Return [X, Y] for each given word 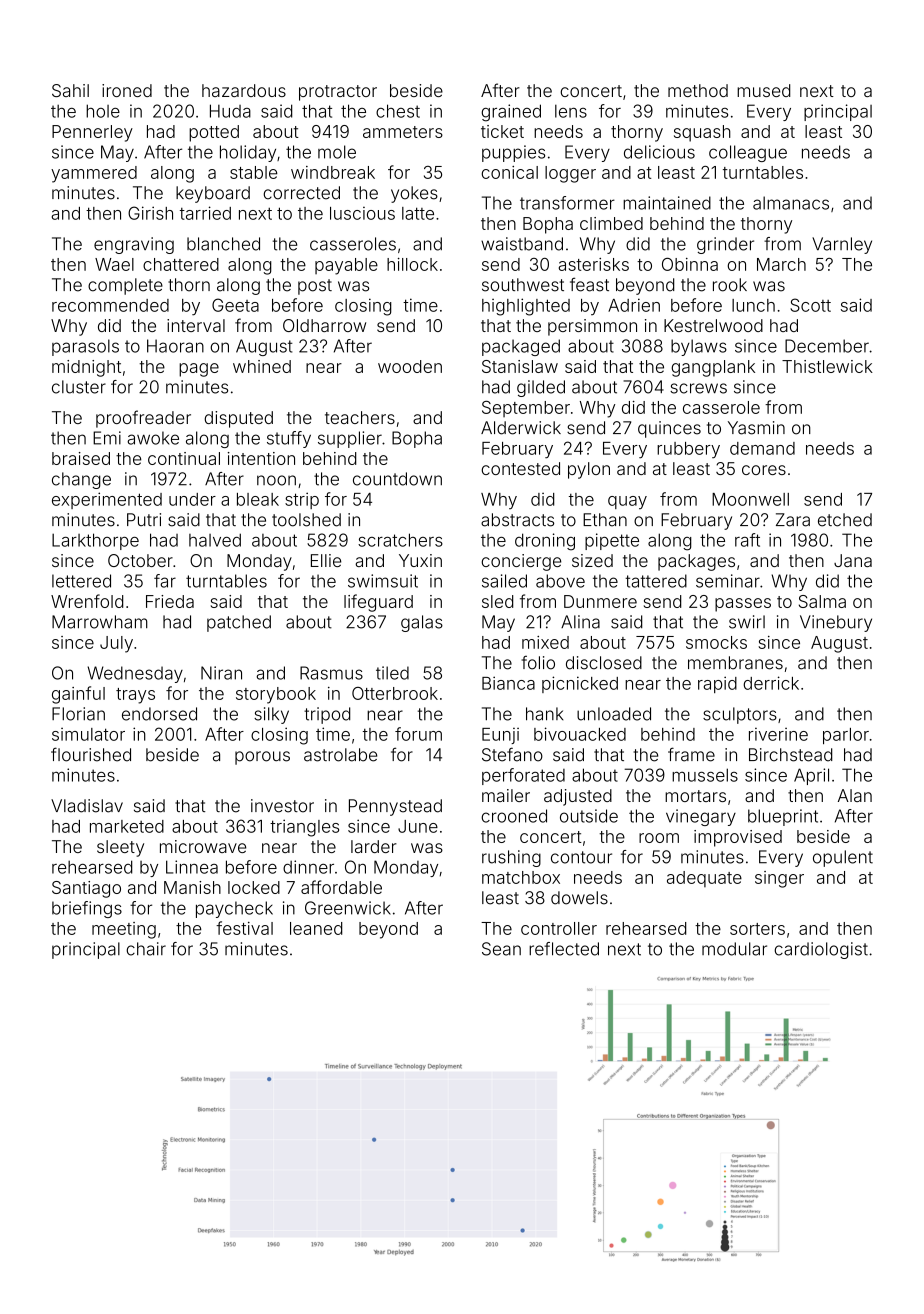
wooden [410, 366]
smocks [716, 642]
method [698, 90]
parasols [85, 347]
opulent [843, 858]
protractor [338, 93]
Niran [221, 673]
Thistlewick [827, 366]
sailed [504, 581]
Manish [192, 887]
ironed [127, 90]
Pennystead [395, 807]
